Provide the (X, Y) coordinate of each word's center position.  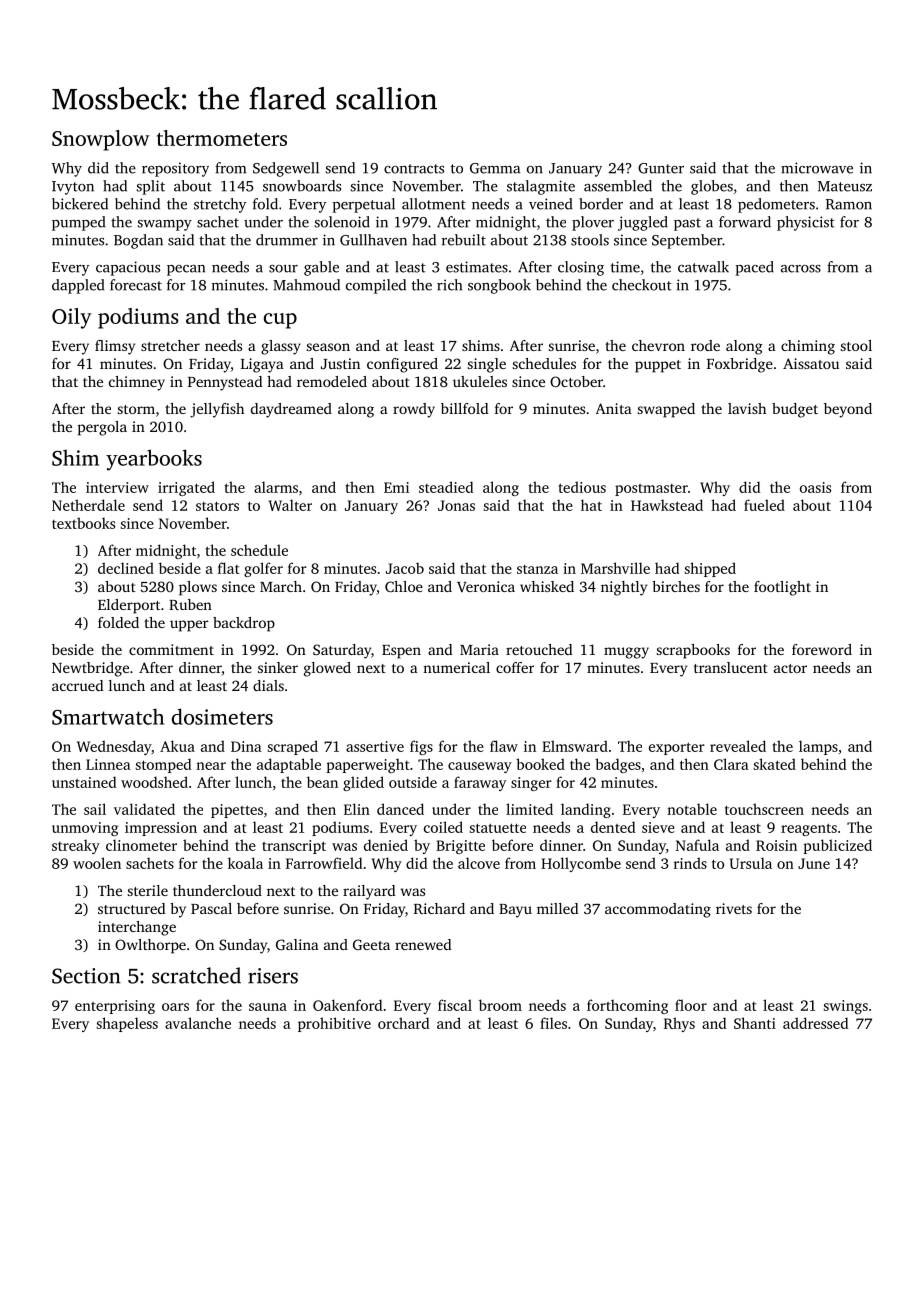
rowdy (414, 410)
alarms (276, 487)
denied (386, 845)
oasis (815, 487)
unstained (84, 782)
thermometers (222, 138)
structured (131, 908)
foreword (822, 649)
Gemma (495, 168)
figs (421, 747)
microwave (817, 168)
